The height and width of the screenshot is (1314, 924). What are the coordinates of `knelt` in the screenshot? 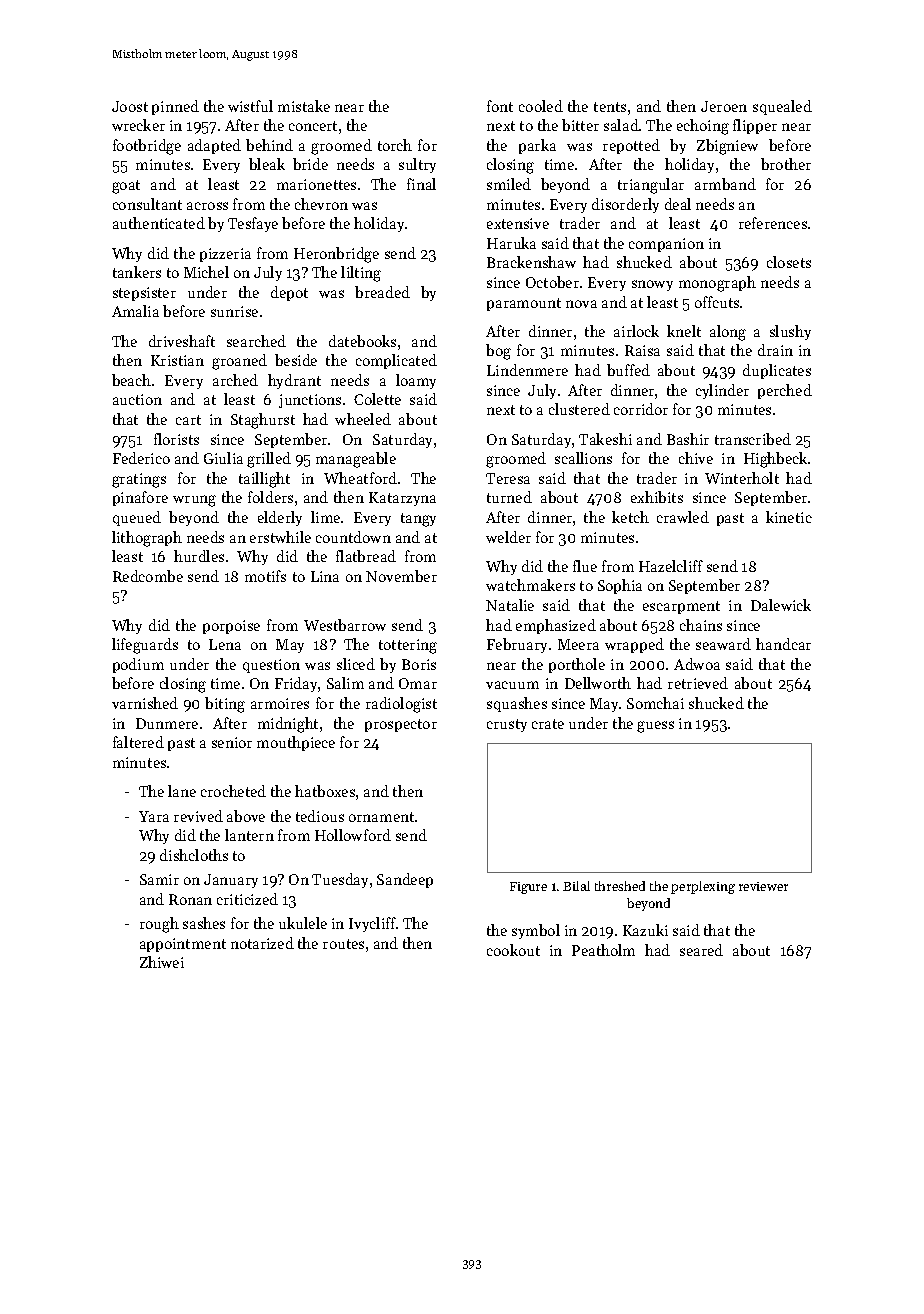 It's located at (684, 331).
